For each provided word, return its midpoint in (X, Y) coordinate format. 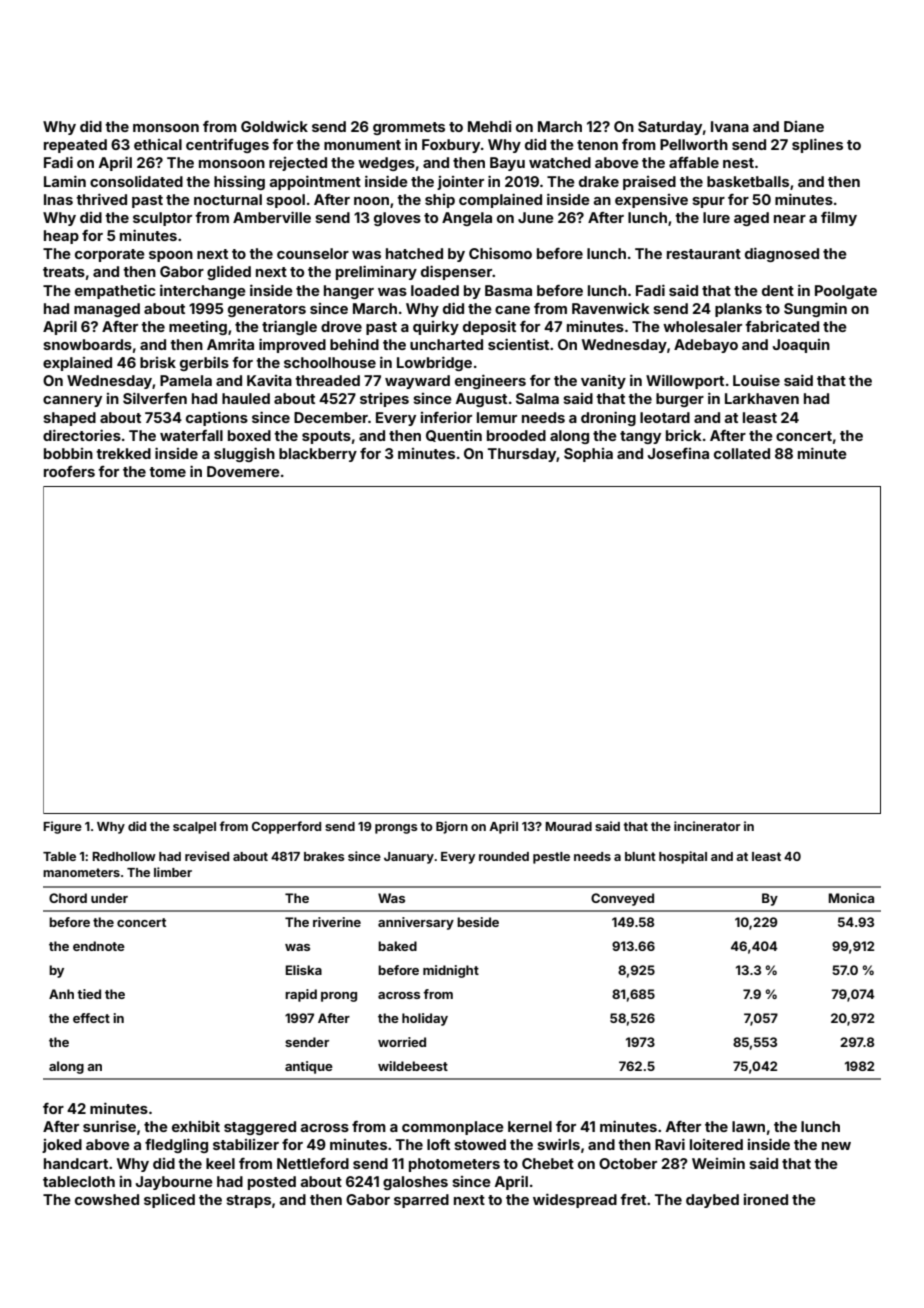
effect (91, 1018)
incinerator (707, 826)
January (409, 858)
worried (402, 1042)
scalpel (194, 828)
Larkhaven (762, 398)
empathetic (115, 291)
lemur (497, 417)
